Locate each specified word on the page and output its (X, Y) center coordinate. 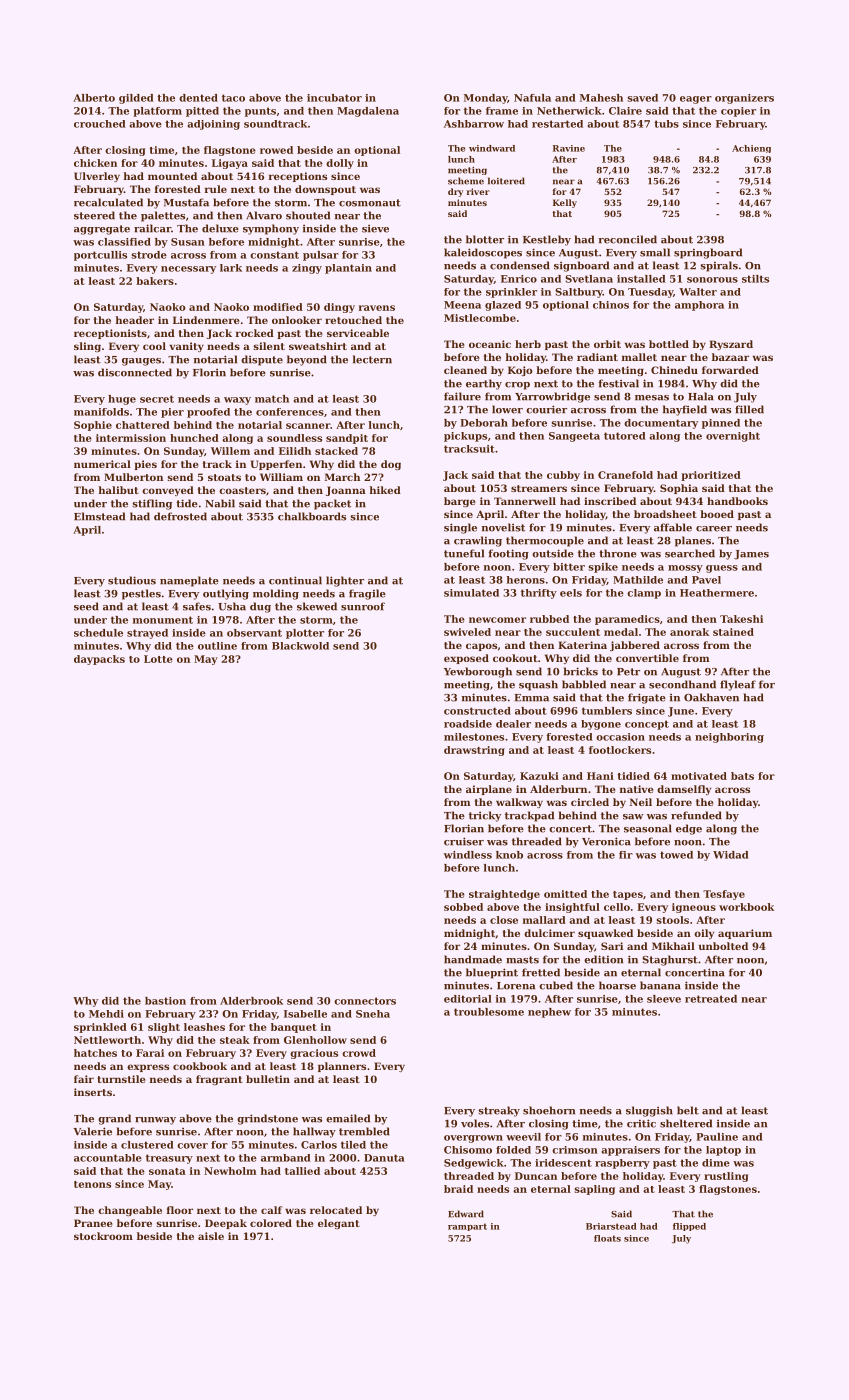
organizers (744, 99)
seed (86, 606)
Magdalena (368, 112)
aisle (211, 1236)
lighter (345, 581)
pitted (202, 112)
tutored (625, 436)
